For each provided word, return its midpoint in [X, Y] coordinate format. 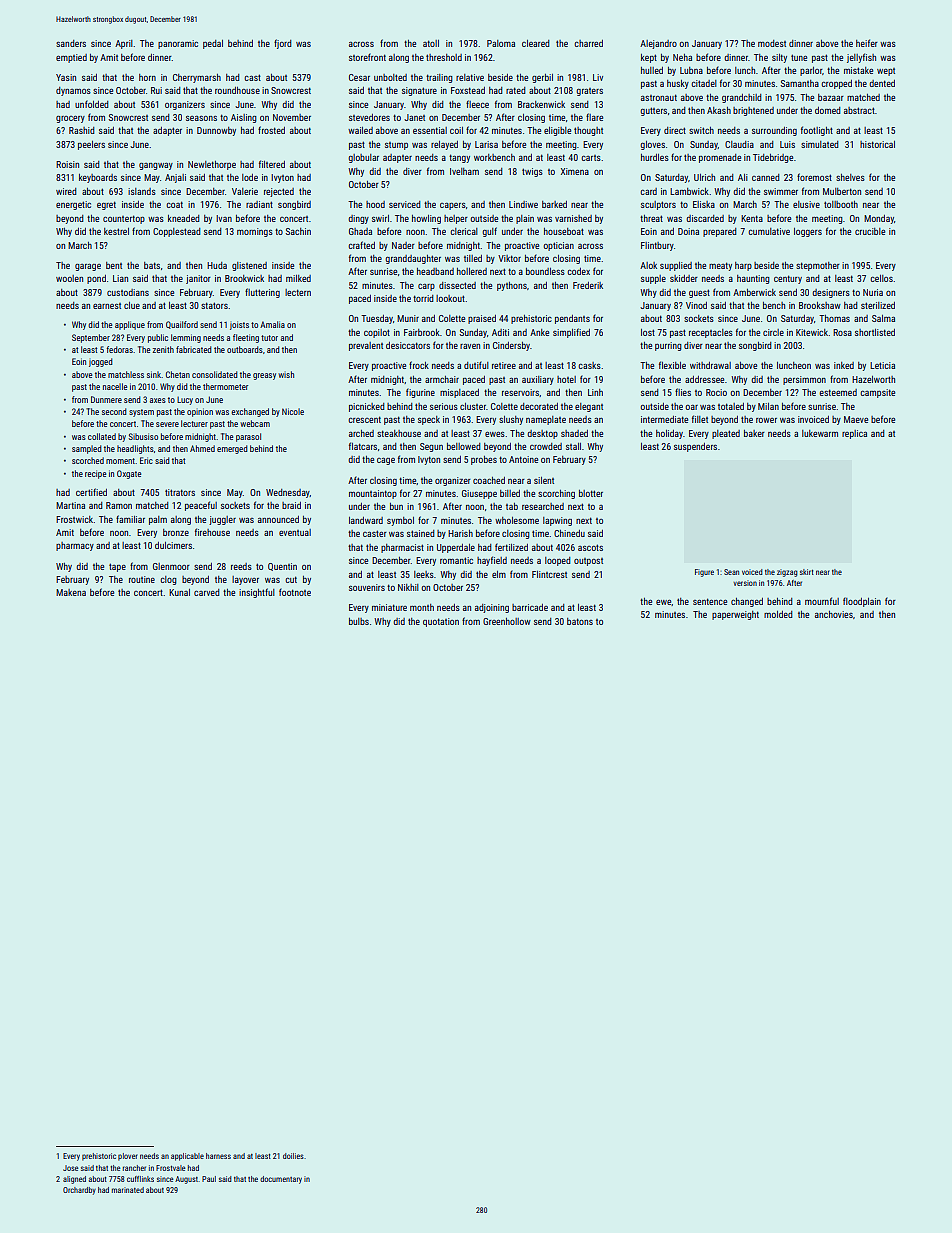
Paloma [501, 43]
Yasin [66, 77]
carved [207, 592]
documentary [281, 1180]
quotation [441, 622]
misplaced [459, 393]
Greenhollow [507, 621]
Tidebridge [773, 158]
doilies [293, 1156]
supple [653, 279]
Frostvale [170, 1168]
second [114, 411]
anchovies [834, 614]
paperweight [735, 615]
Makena [71, 592]
